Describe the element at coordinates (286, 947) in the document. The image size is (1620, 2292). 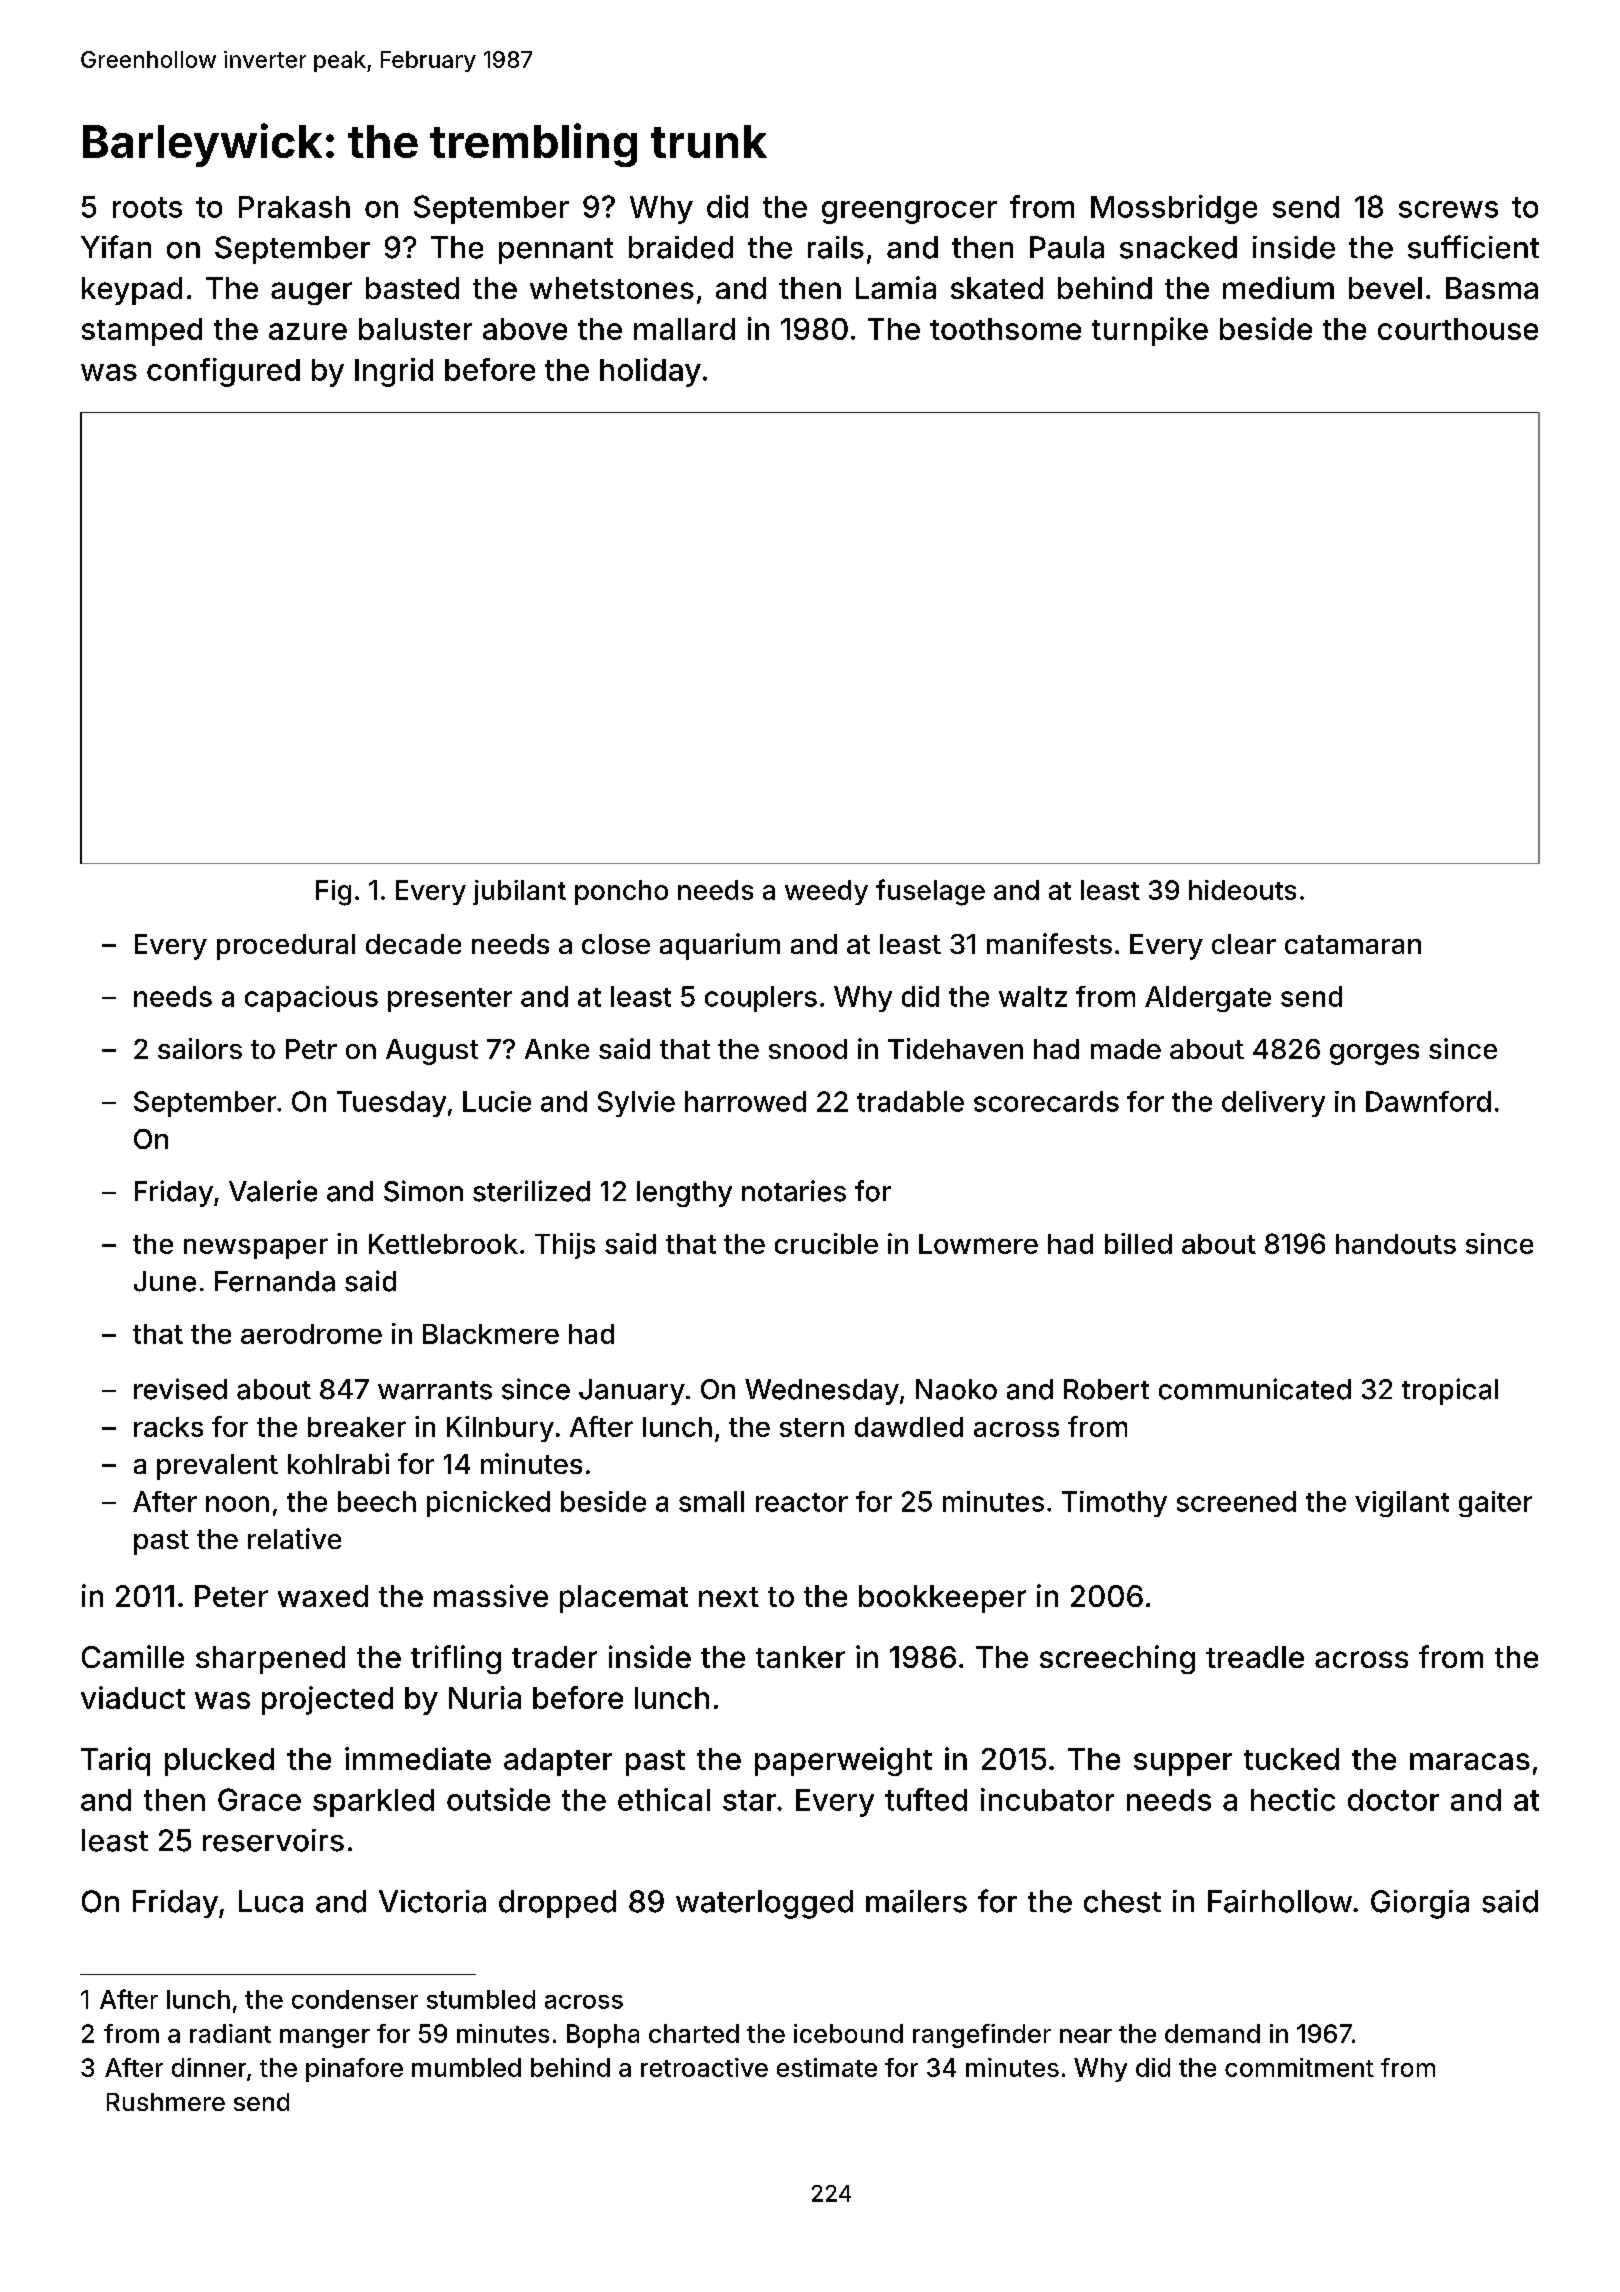
I see `procedural` at that location.
